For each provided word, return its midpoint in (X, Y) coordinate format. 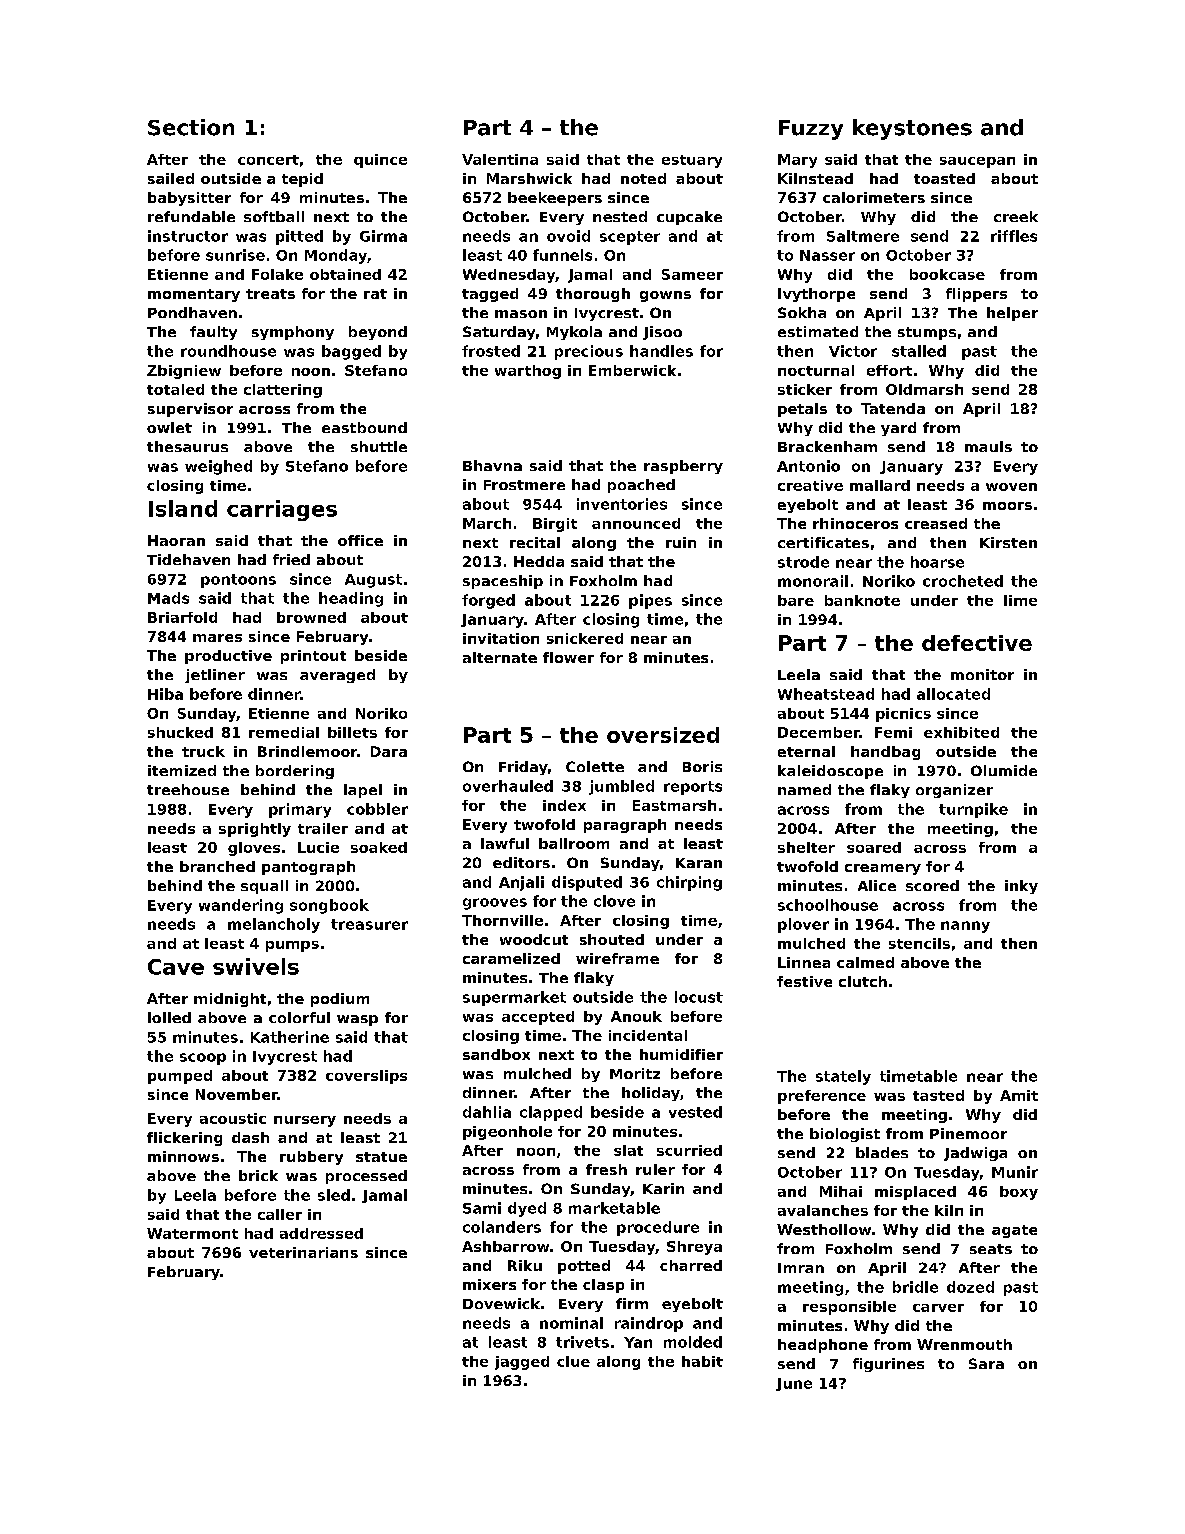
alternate (500, 657)
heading (351, 599)
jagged (522, 1363)
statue (381, 1157)
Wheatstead (826, 694)
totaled (175, 389)
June (794, 1384)
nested (620, 216)
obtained (345, 274)
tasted (938, 1095)
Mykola (574, 333)
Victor (853, 351)
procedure (658, 1228)
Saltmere (863, 236)
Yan (638, 1342)
